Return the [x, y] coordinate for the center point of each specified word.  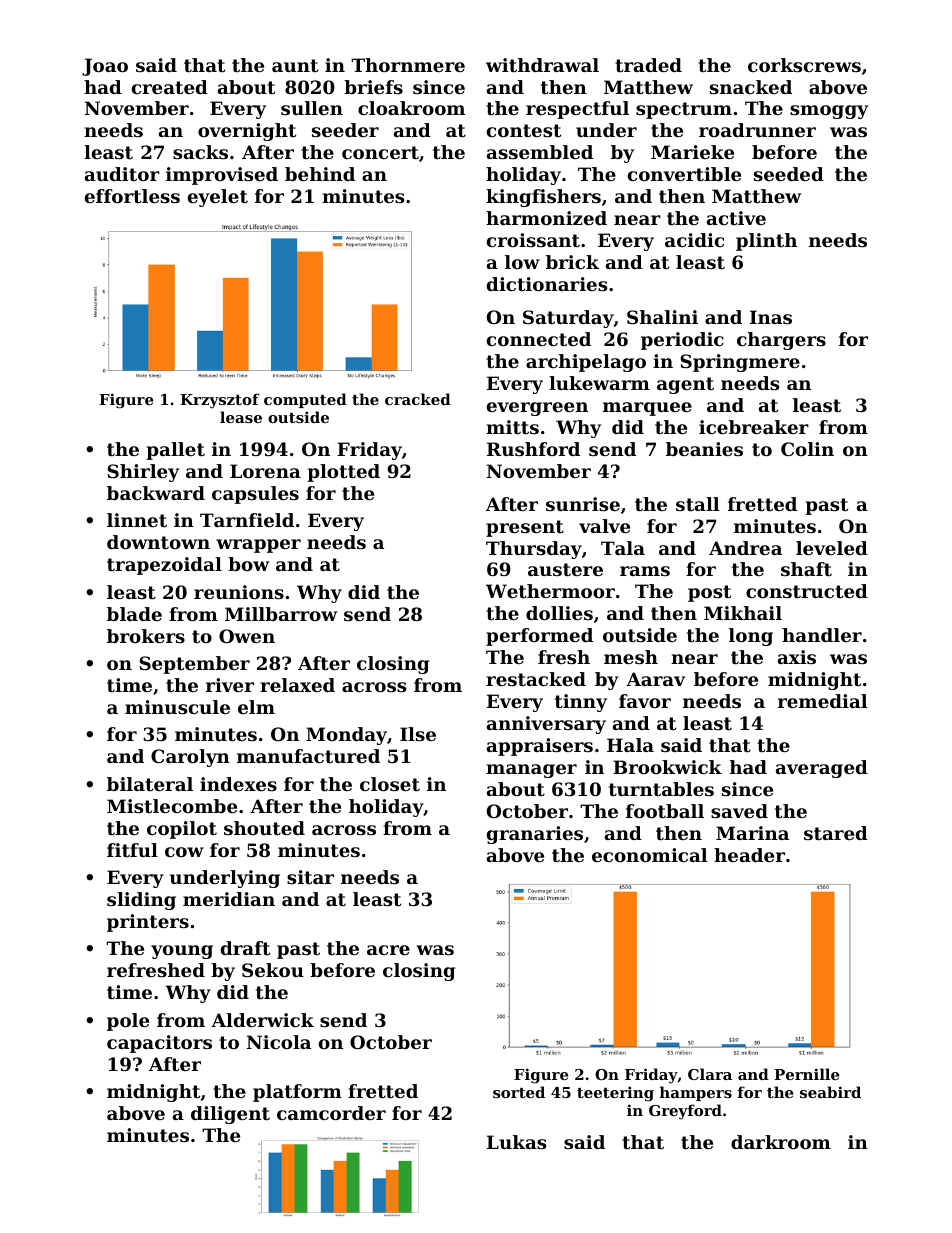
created [170, 87]
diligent [230, 1115]
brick [572, 262]
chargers [781, 341]
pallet [175, 451]
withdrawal [542, 65]
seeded [789, 174]
